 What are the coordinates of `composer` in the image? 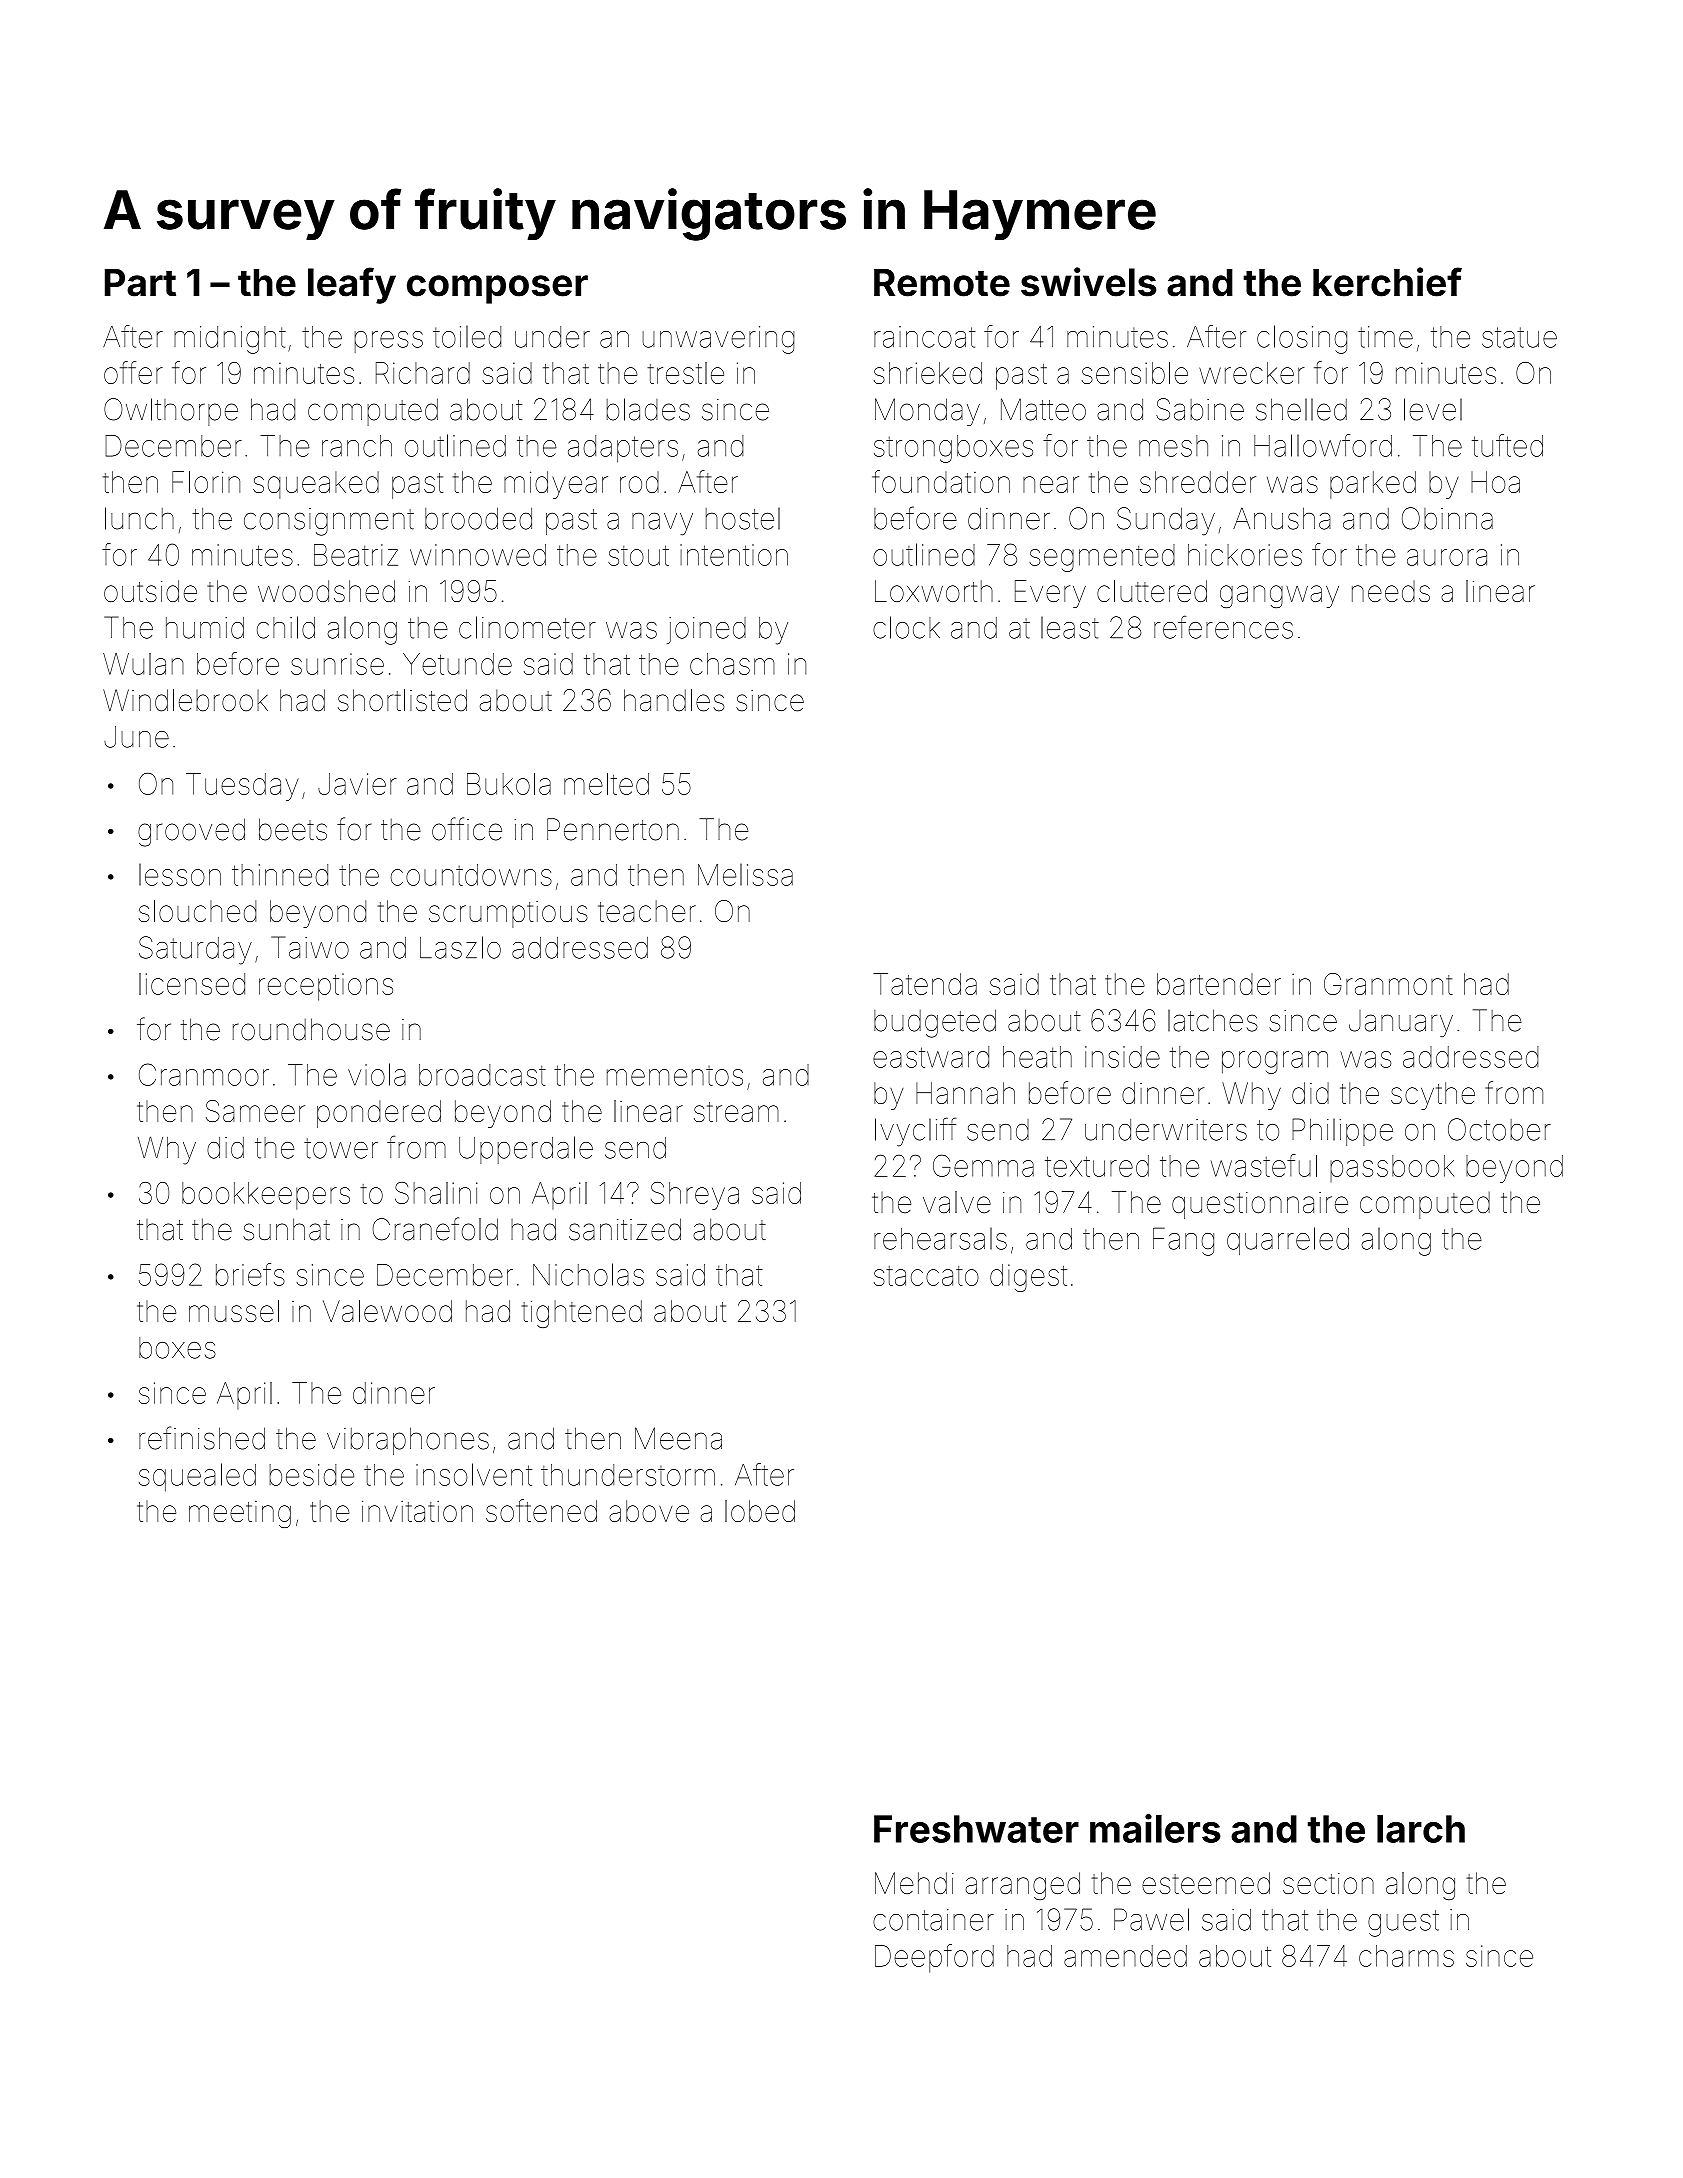 It's located at (497, 289).
